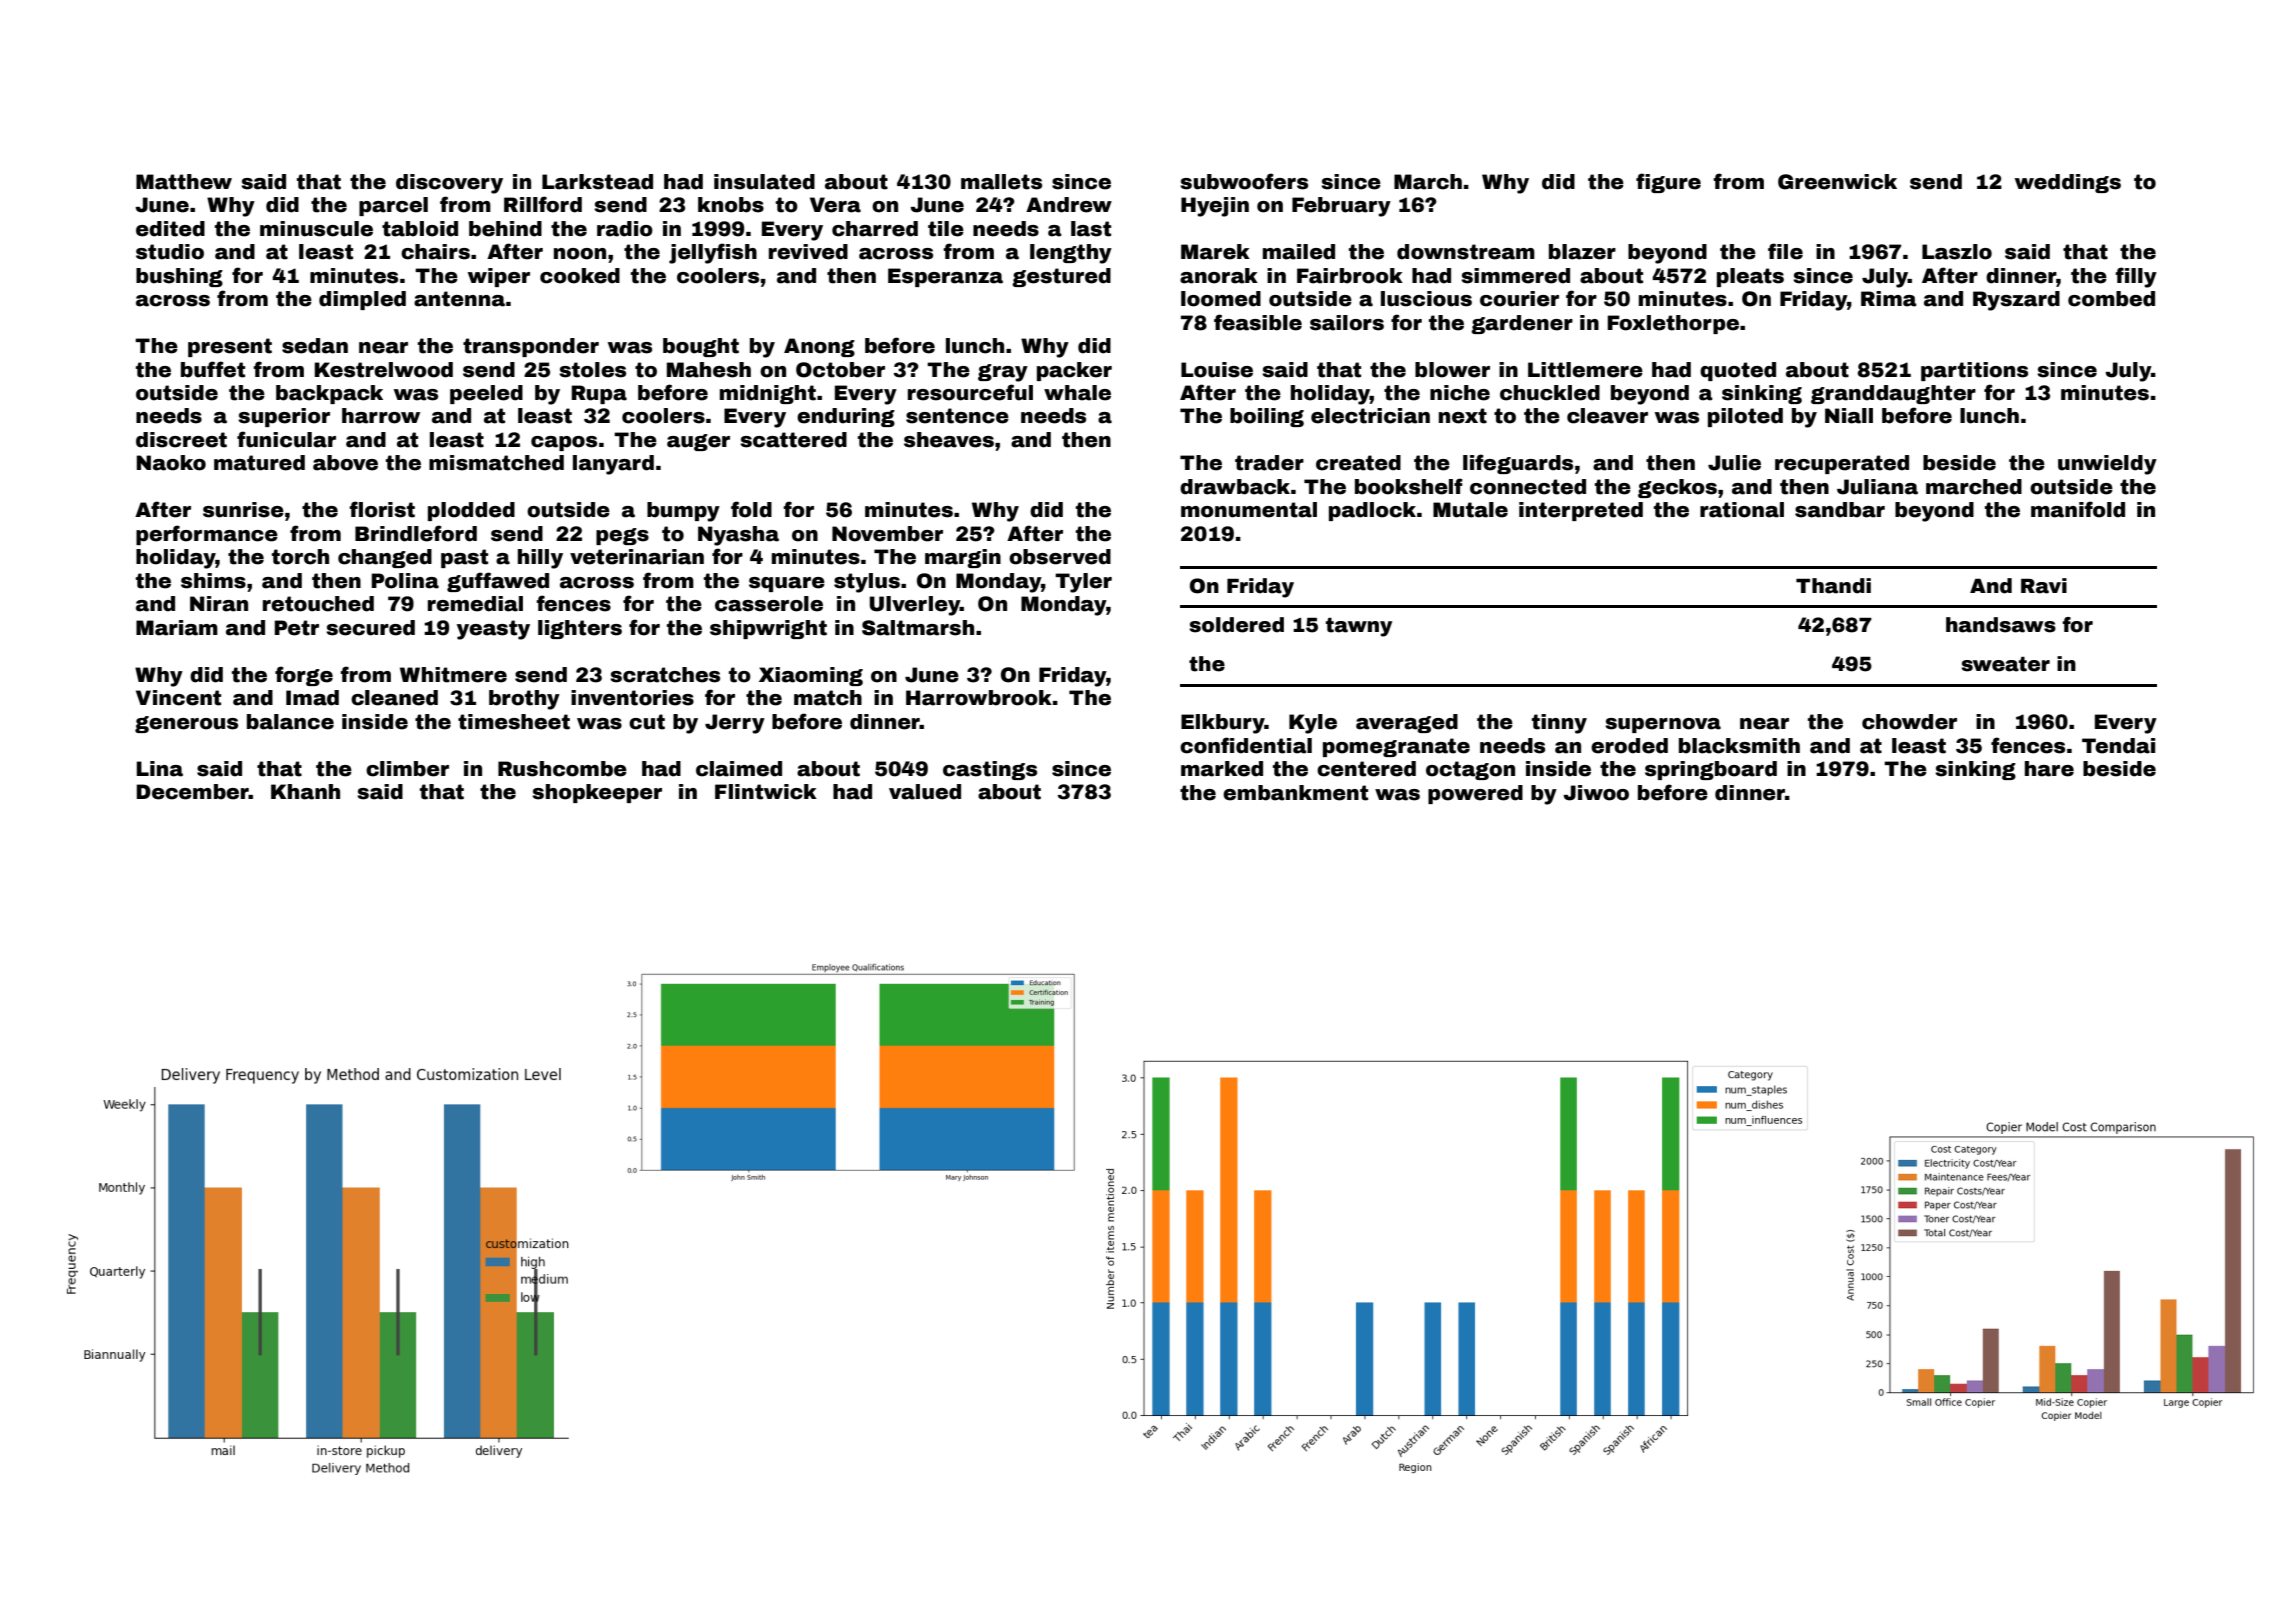  I want to click on whale, so click(1077, 393).
